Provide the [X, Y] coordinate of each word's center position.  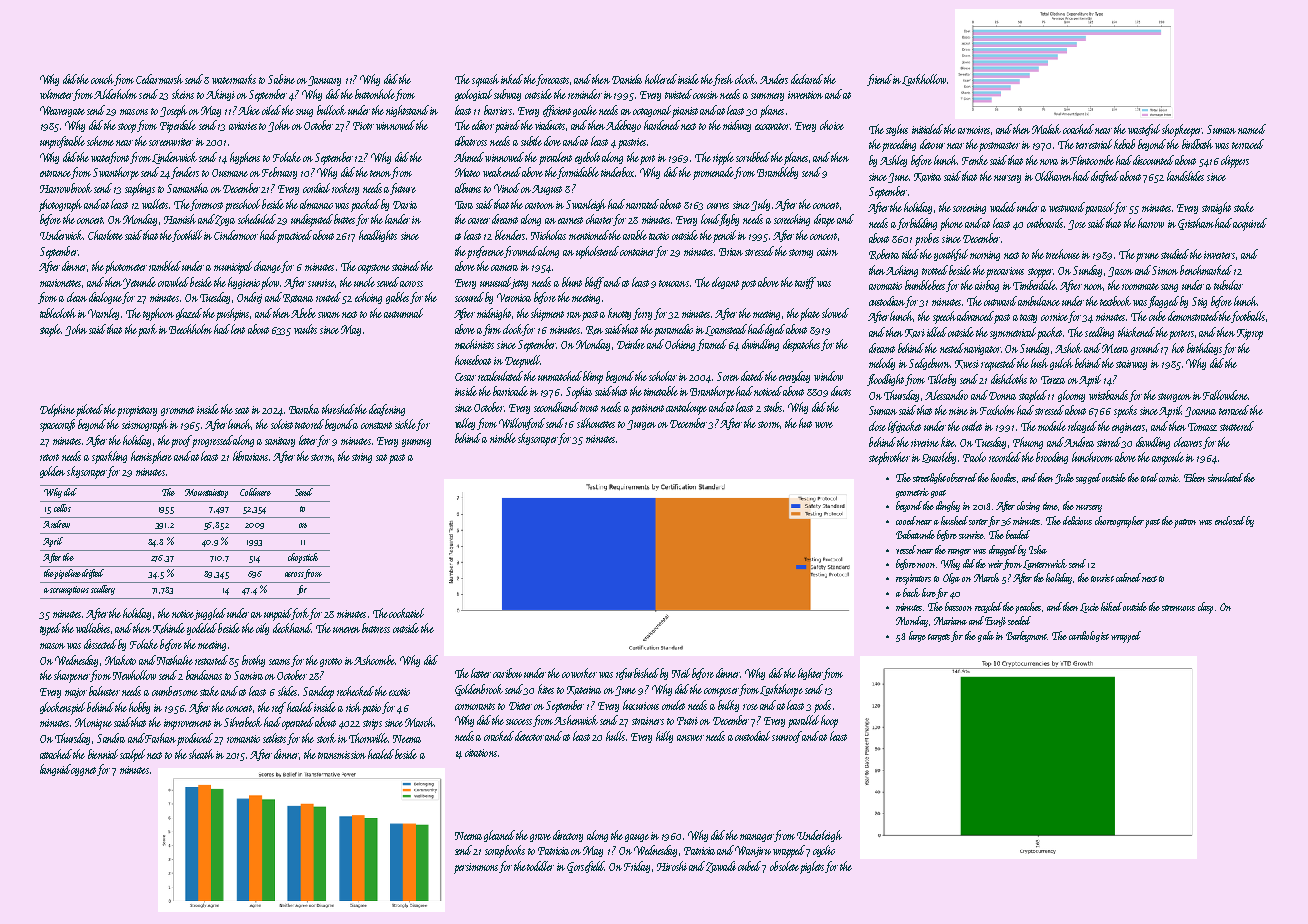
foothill [187, 236]
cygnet [84, 771]
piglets [812, 867]
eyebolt [587, 158]
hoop [829, 721]
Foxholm [997, 410]
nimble [503, 438]
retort [49, 457]
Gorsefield [586, 867]
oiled [271, 110]
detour [932, 144]
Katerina [584, 690]
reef [280, 708]
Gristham [1197, 224]
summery [767, 97]
